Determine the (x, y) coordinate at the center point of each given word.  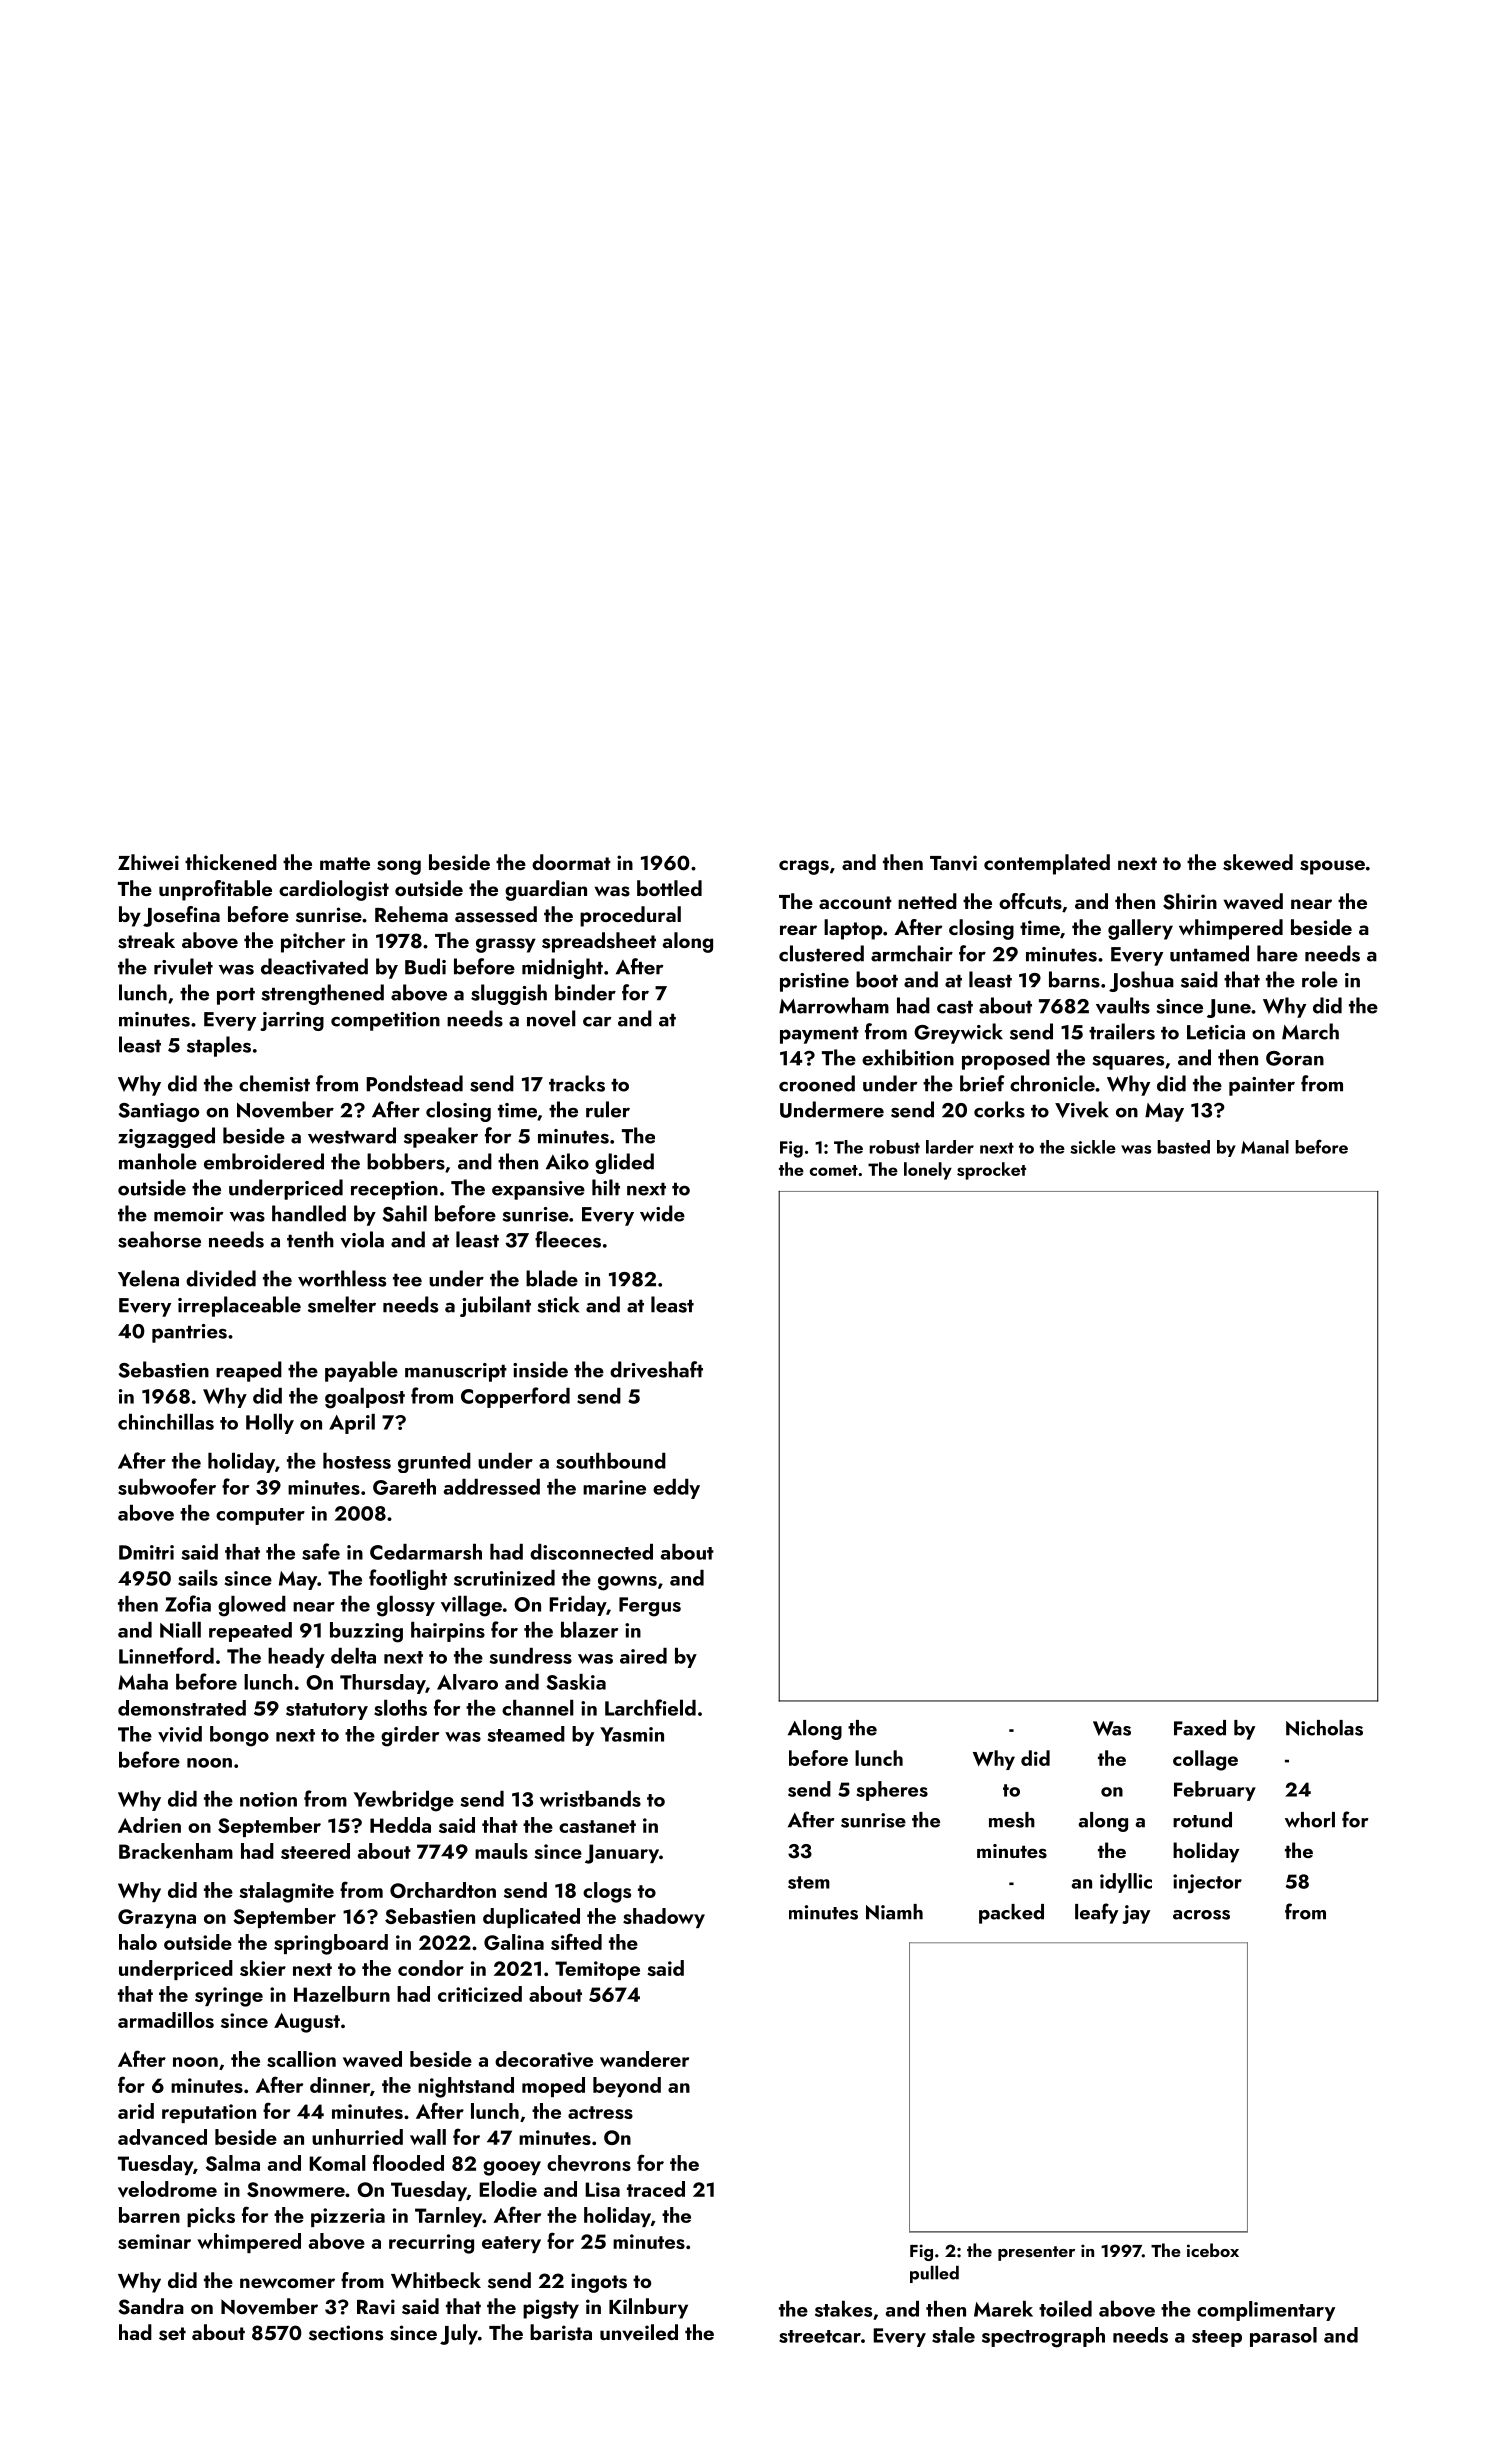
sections (346, 2333)
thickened (231, 862)
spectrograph (1043, 2337)
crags (804, 867)
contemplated (1047, 864)
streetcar (820, 2336)
